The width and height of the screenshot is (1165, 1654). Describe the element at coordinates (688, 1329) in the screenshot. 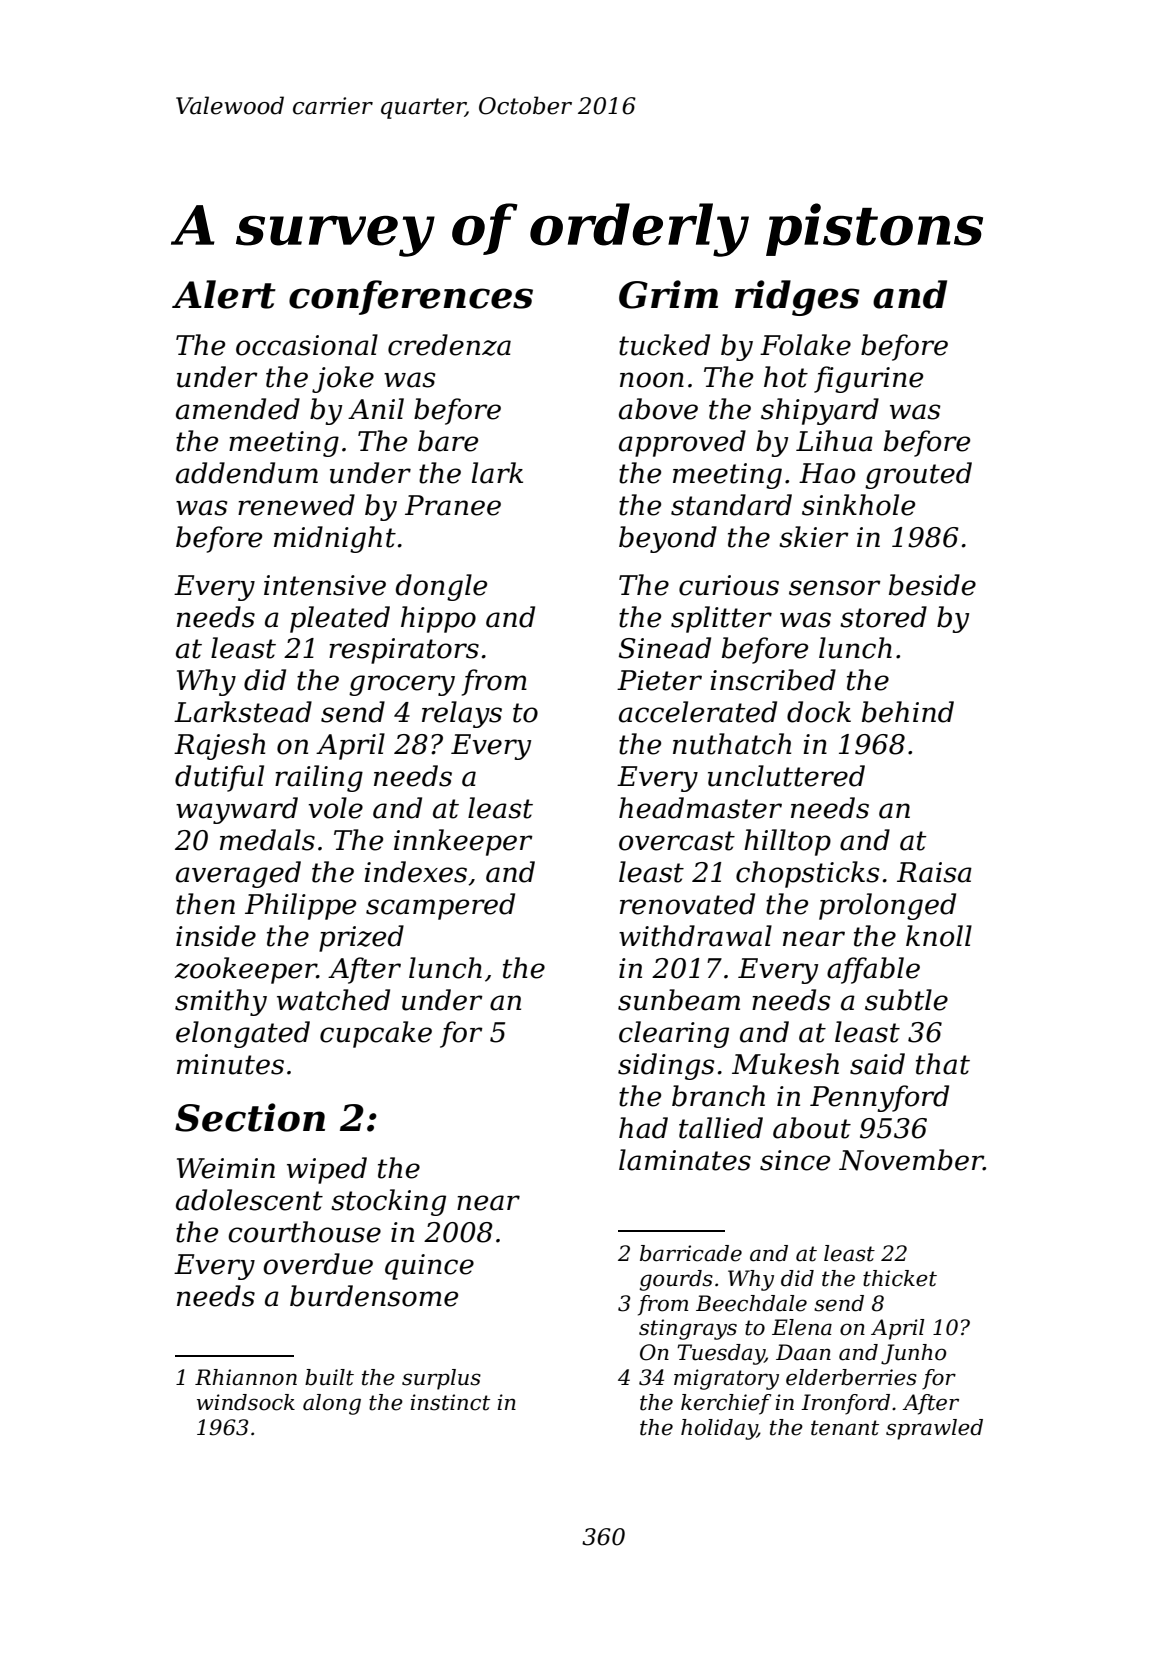

I see `stingrays` at that location.
